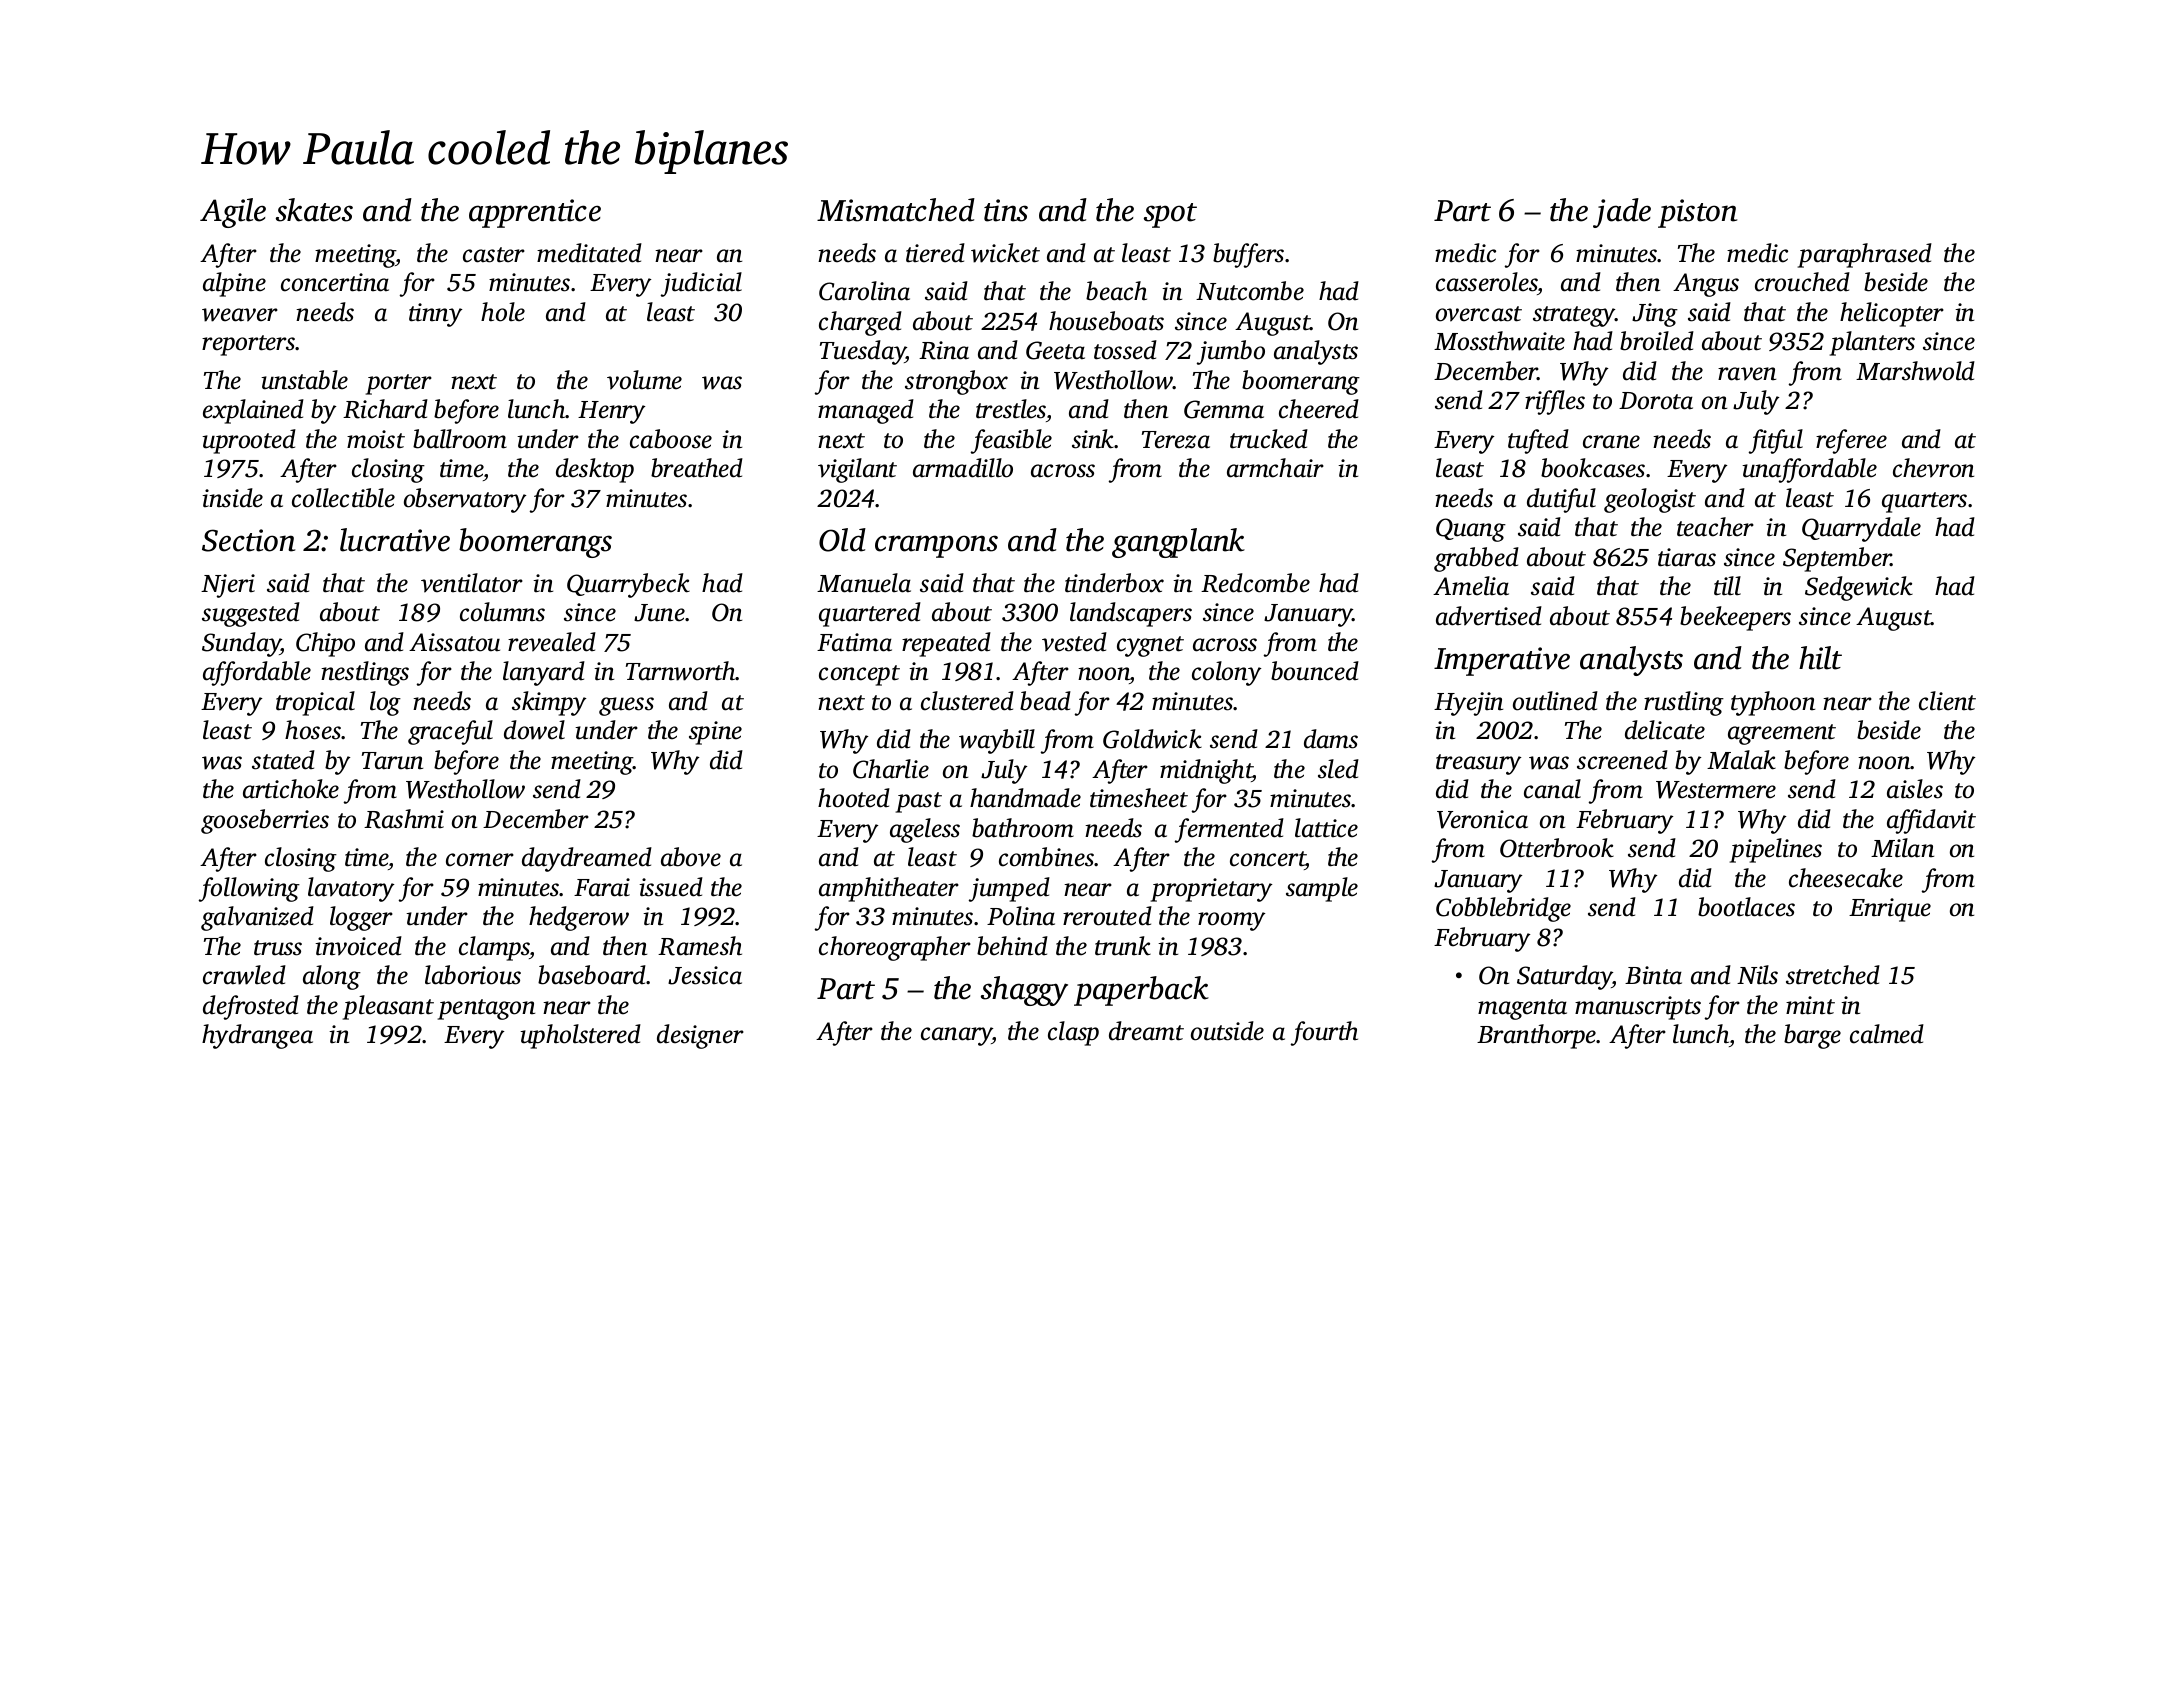 Image resolution: width=2178 pixels, height=1683 pixels. What do you see at coordinates (1697, 213) in the screenshot?
I see `piston` at bounding box center [1697, 213].
